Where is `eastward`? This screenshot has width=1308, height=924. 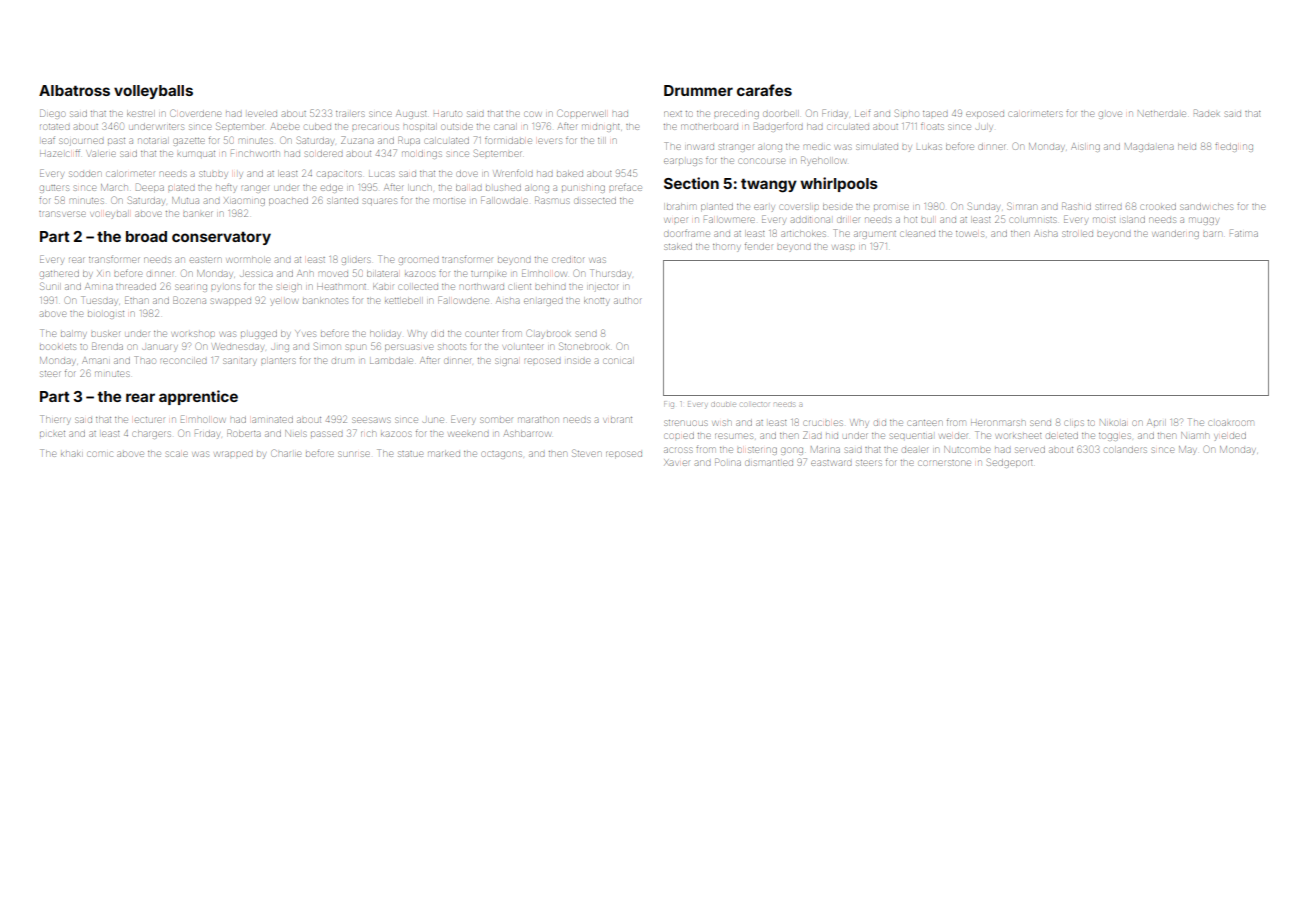
eastward is located at coordinates (831, 463).
